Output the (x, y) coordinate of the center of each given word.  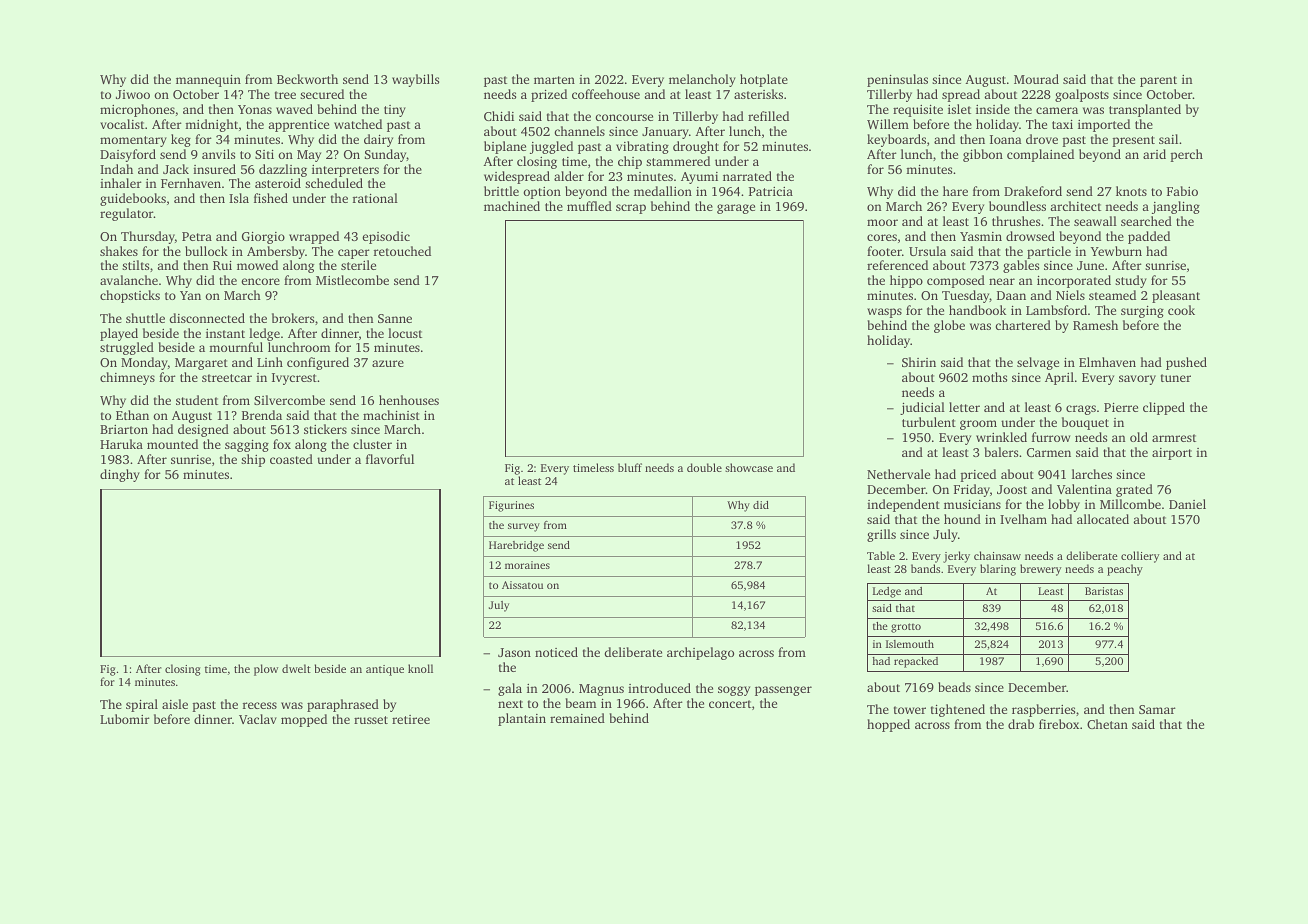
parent (1158, 81)
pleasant (1176, 296)
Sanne (395, 318)
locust (405, 333)
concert (730, 704)
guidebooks (133, 199)
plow (266, 670)
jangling (1176, 207)
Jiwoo (133, 94)
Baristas (1104, 591)
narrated (747, 176)
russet (371, 720)
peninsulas (897, 80)
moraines (527, 565)
